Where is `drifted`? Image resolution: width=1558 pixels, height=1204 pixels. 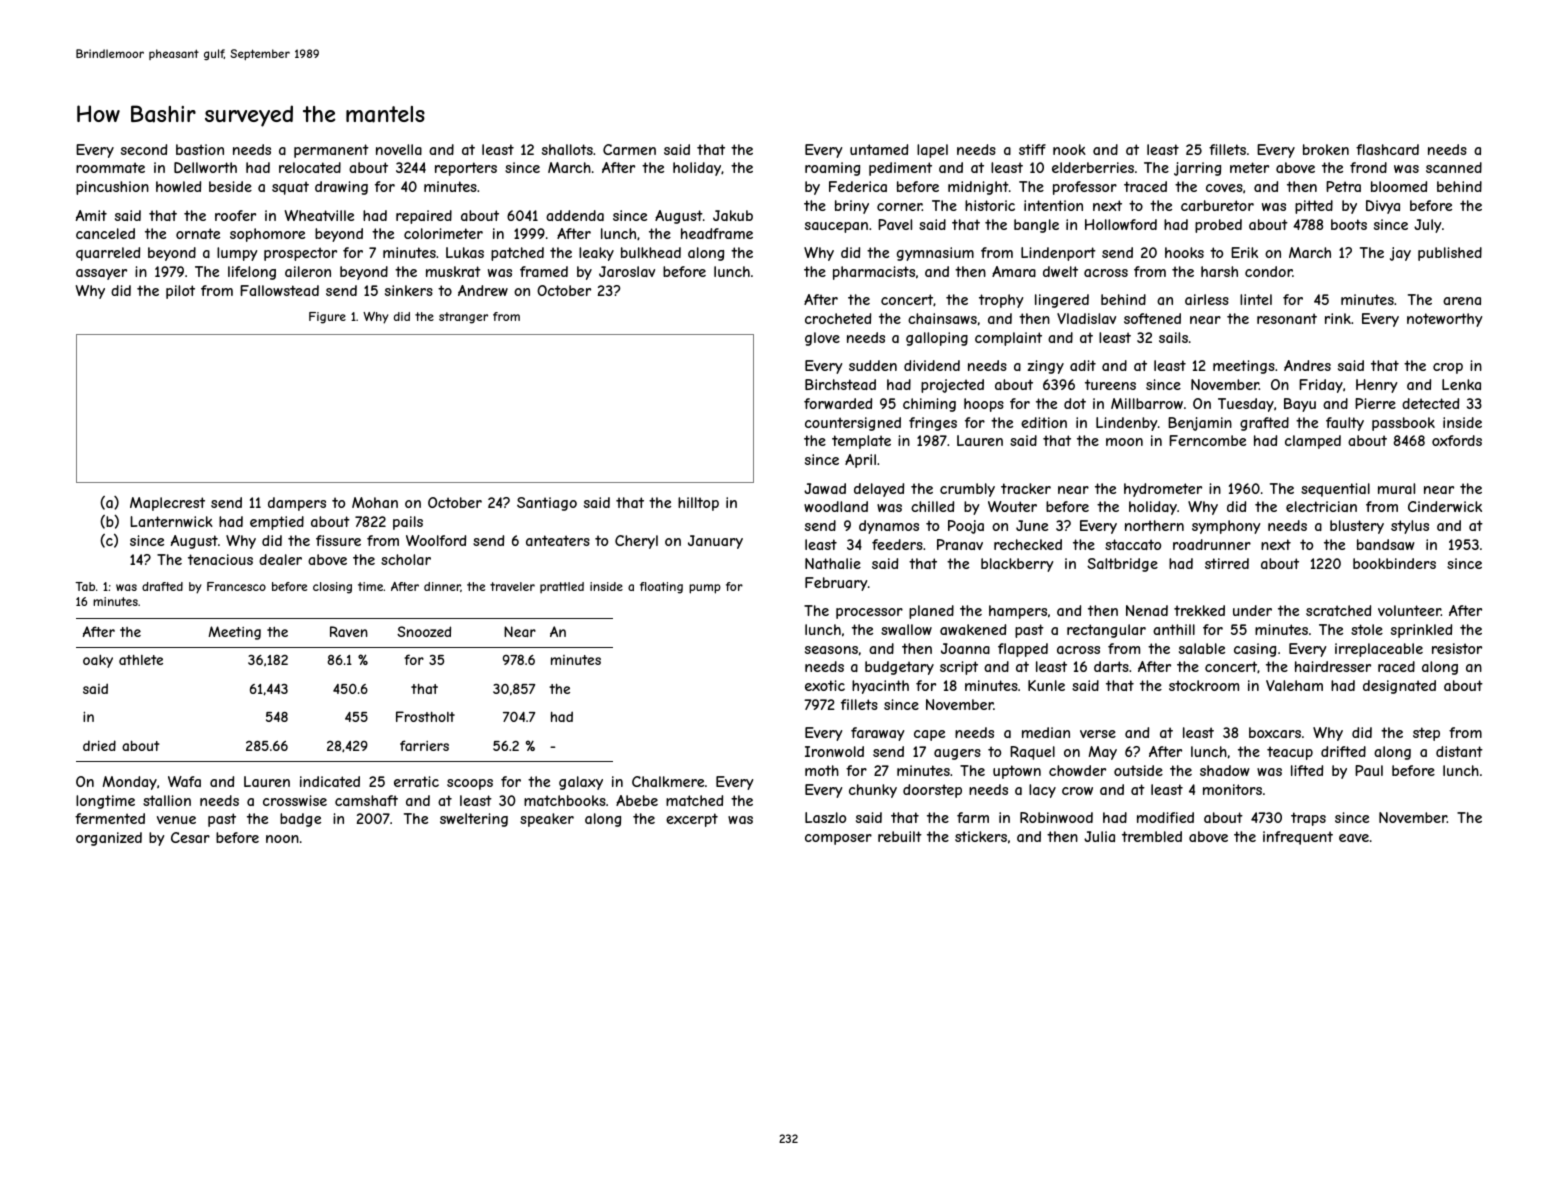 drifted is located at coordinates (1343, 751).
